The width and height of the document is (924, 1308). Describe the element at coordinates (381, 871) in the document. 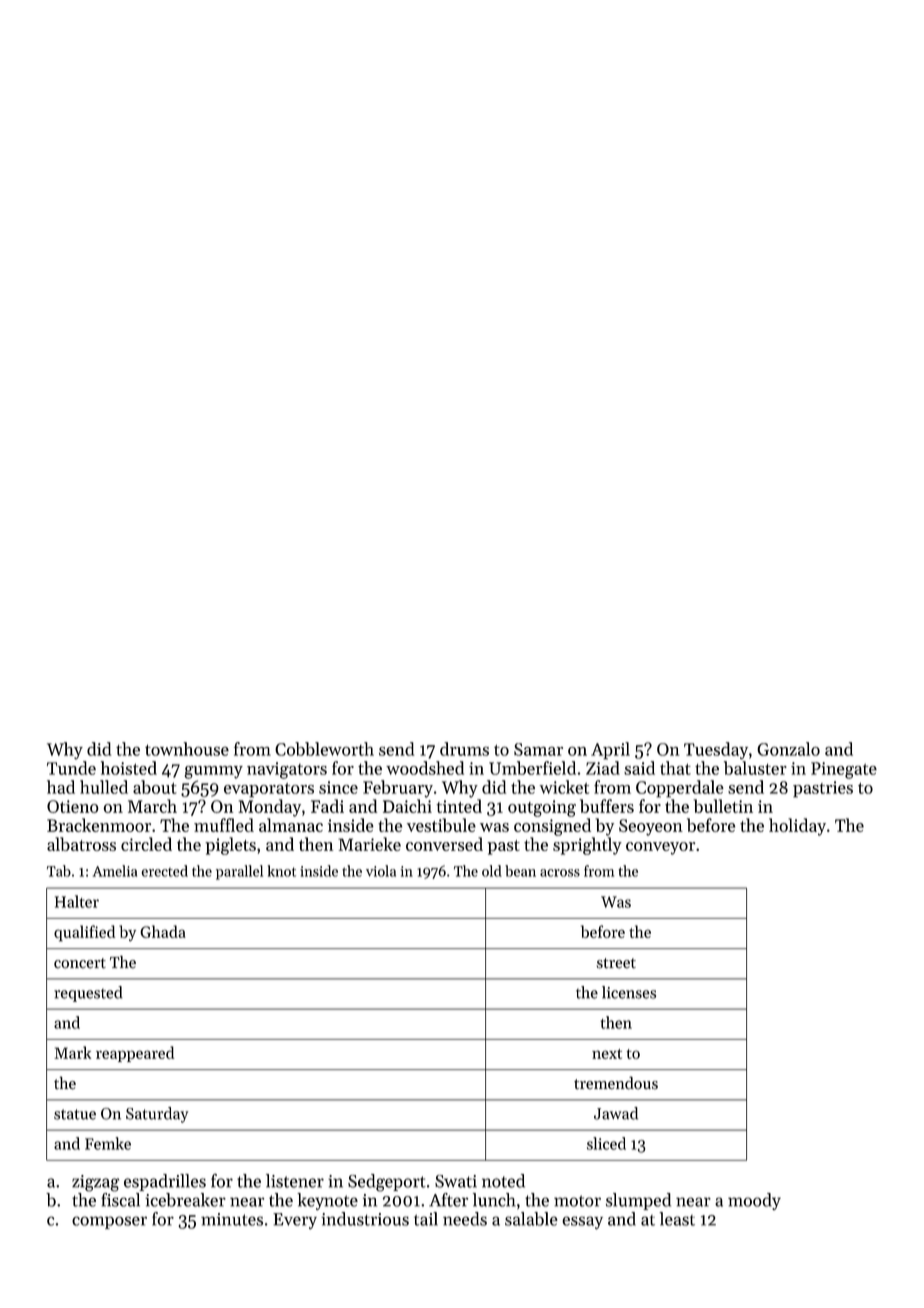

I see `viola` at that location.
